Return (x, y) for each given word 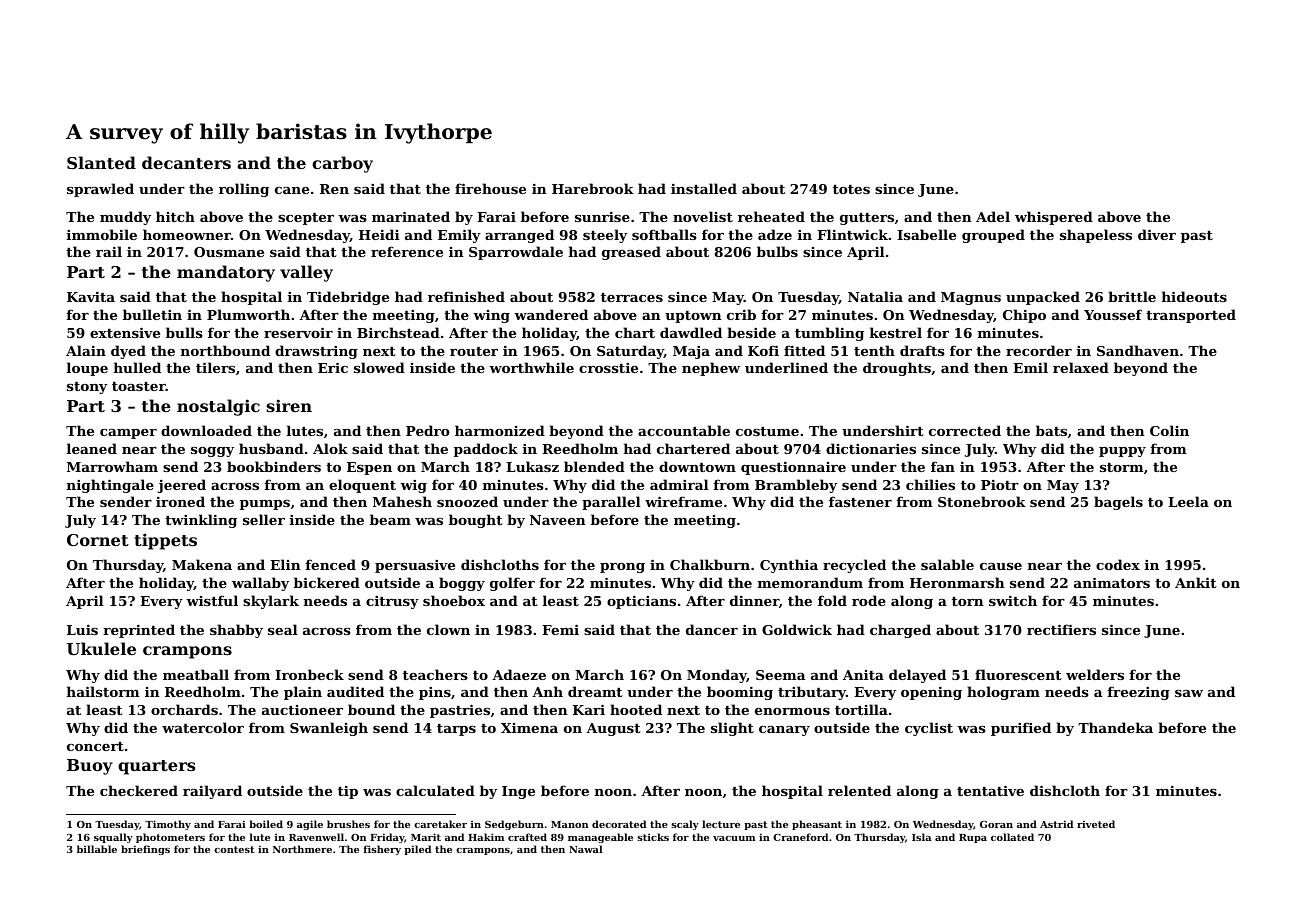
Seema (780, 675)
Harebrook (593, 188)
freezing (1139, 693)
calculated (435, 790)
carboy (342, 164)
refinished (466, 296)
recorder (1039, 350)
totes (851, 189)
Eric (333, 367)
